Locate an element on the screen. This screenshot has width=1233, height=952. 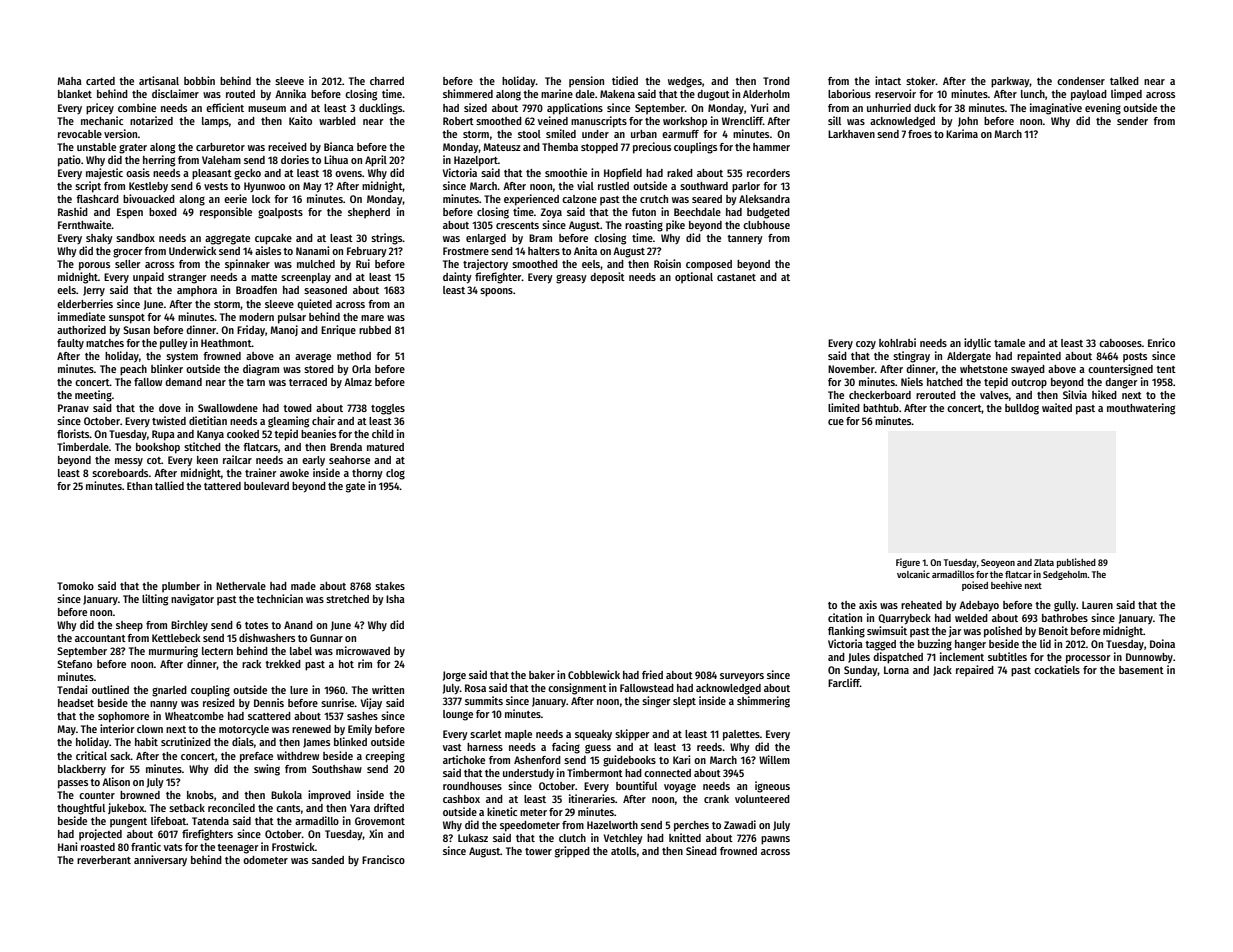
Jerry is located at coordinates (94, 291).
